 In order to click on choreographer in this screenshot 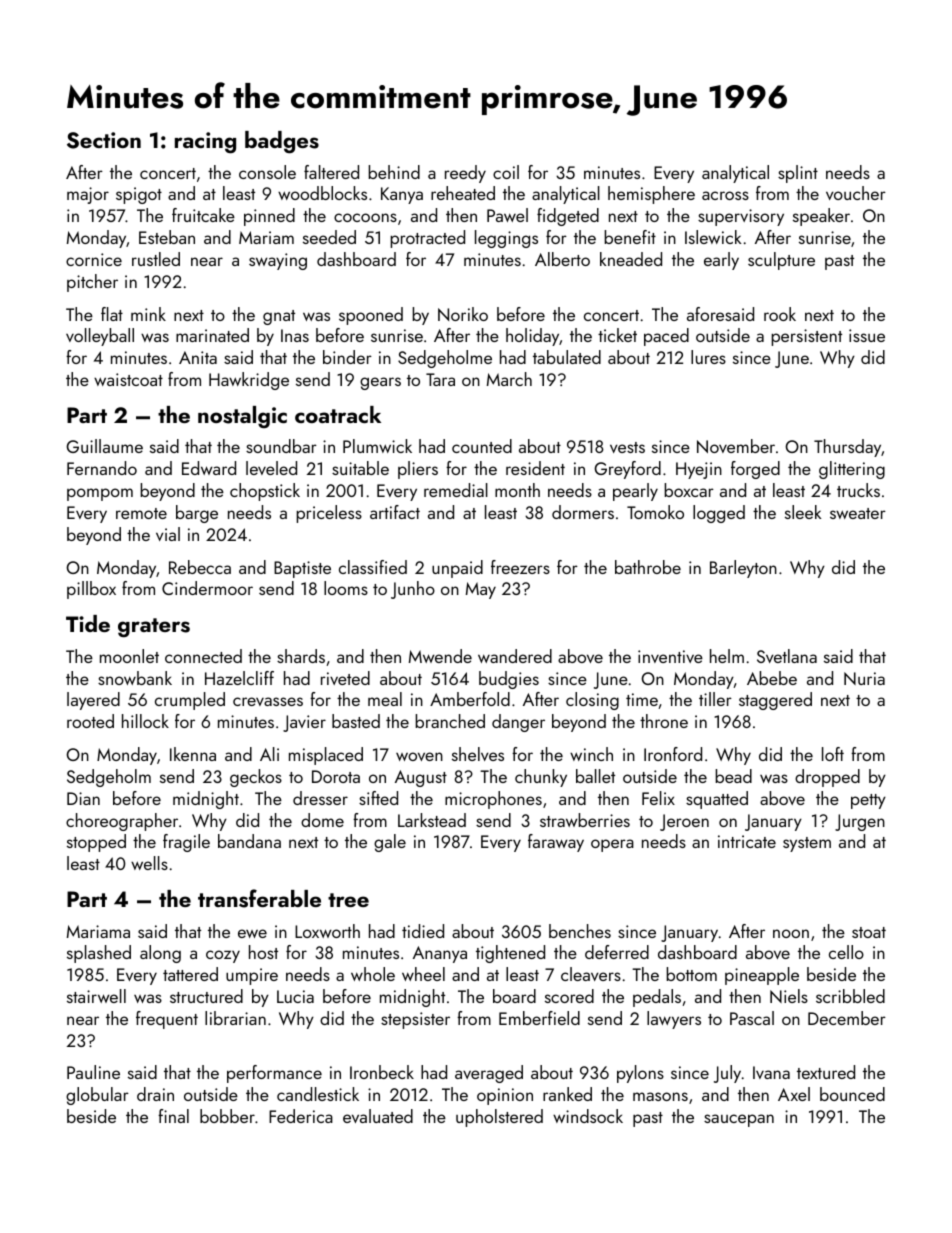, I will do `click(122, 822)`.
